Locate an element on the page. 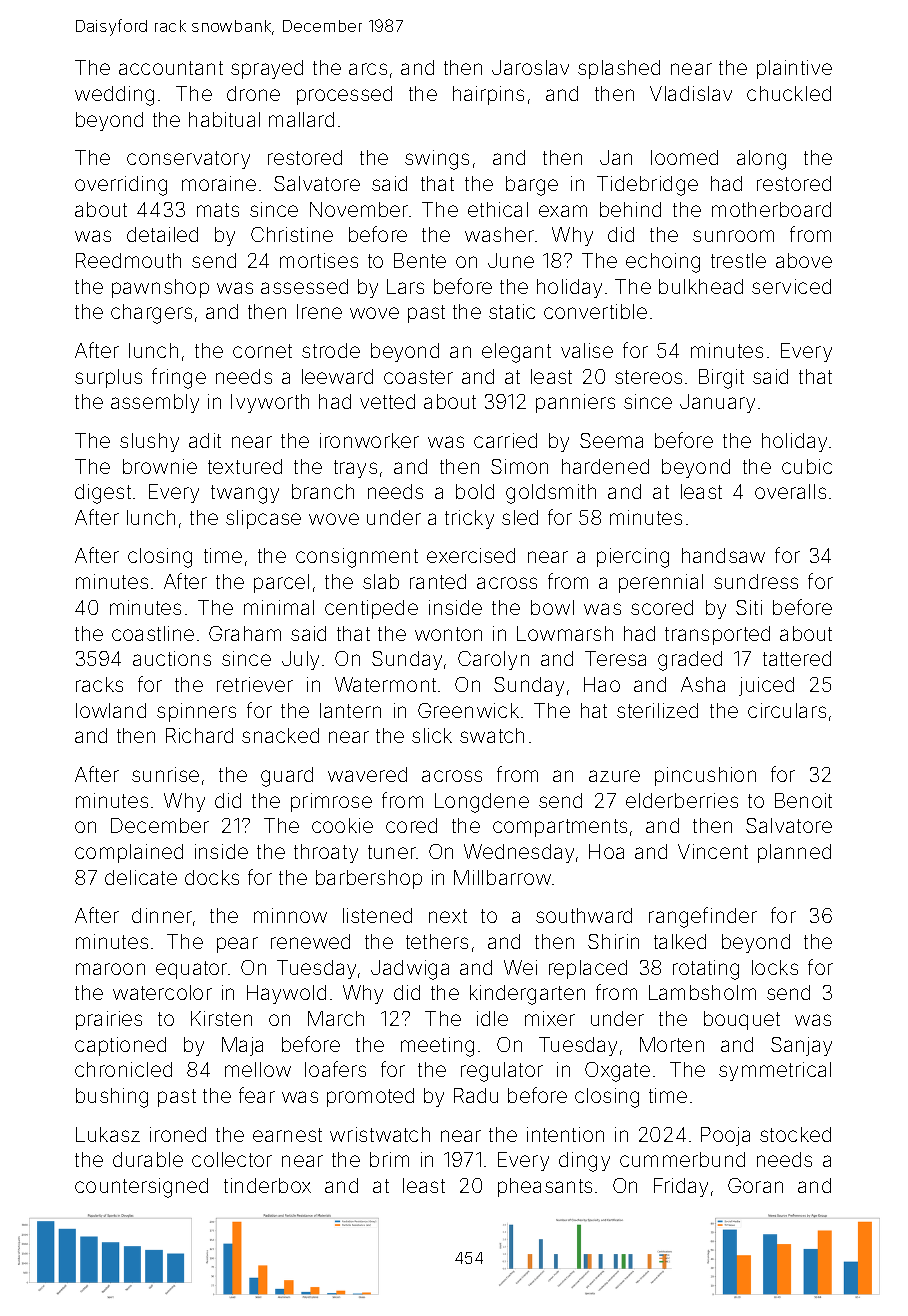 The image size is (908, 1316). wedding is located at coordinates (114, 96).
